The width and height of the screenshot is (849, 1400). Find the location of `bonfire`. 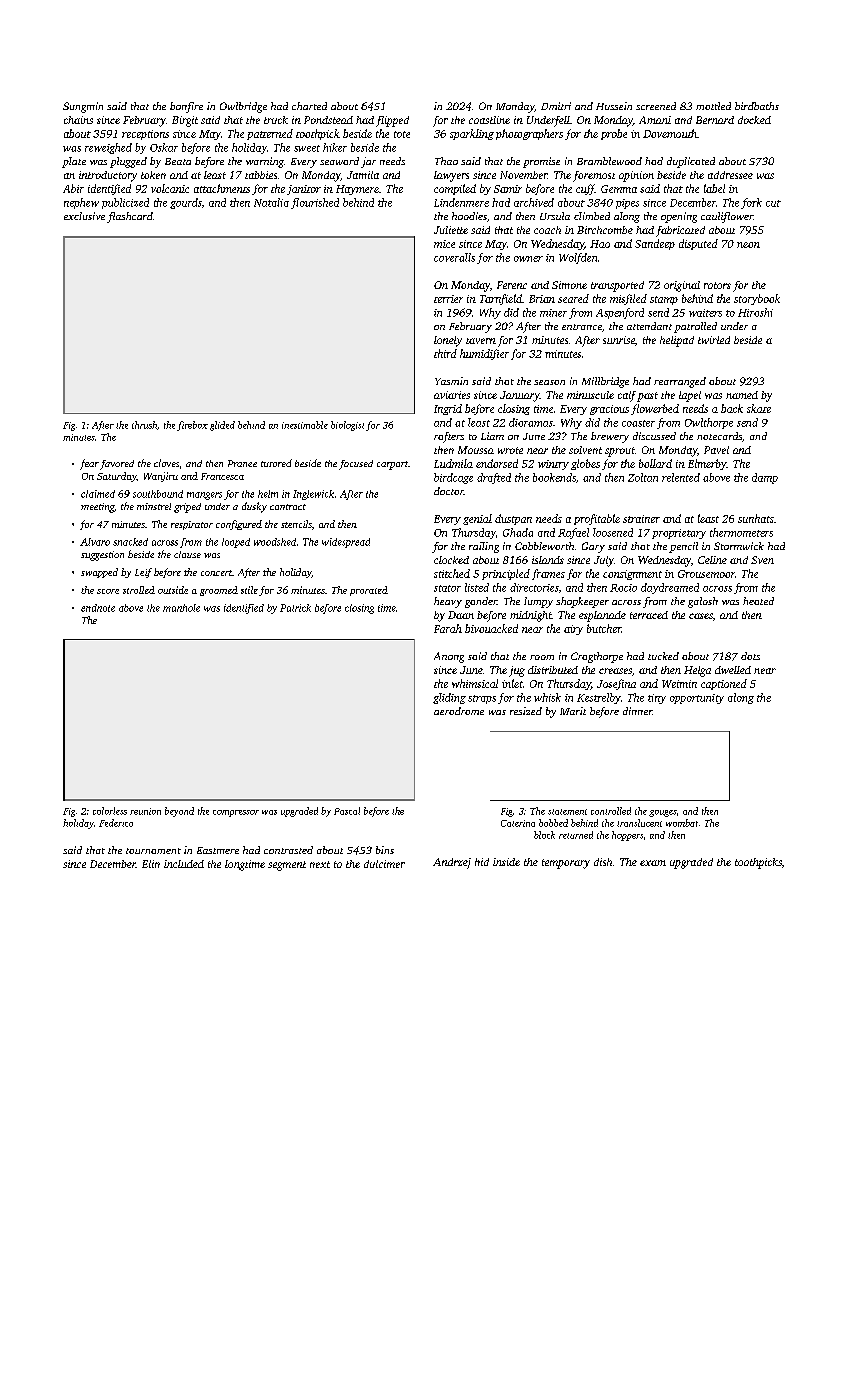

bonfire is located at coordinates (186, 107).
